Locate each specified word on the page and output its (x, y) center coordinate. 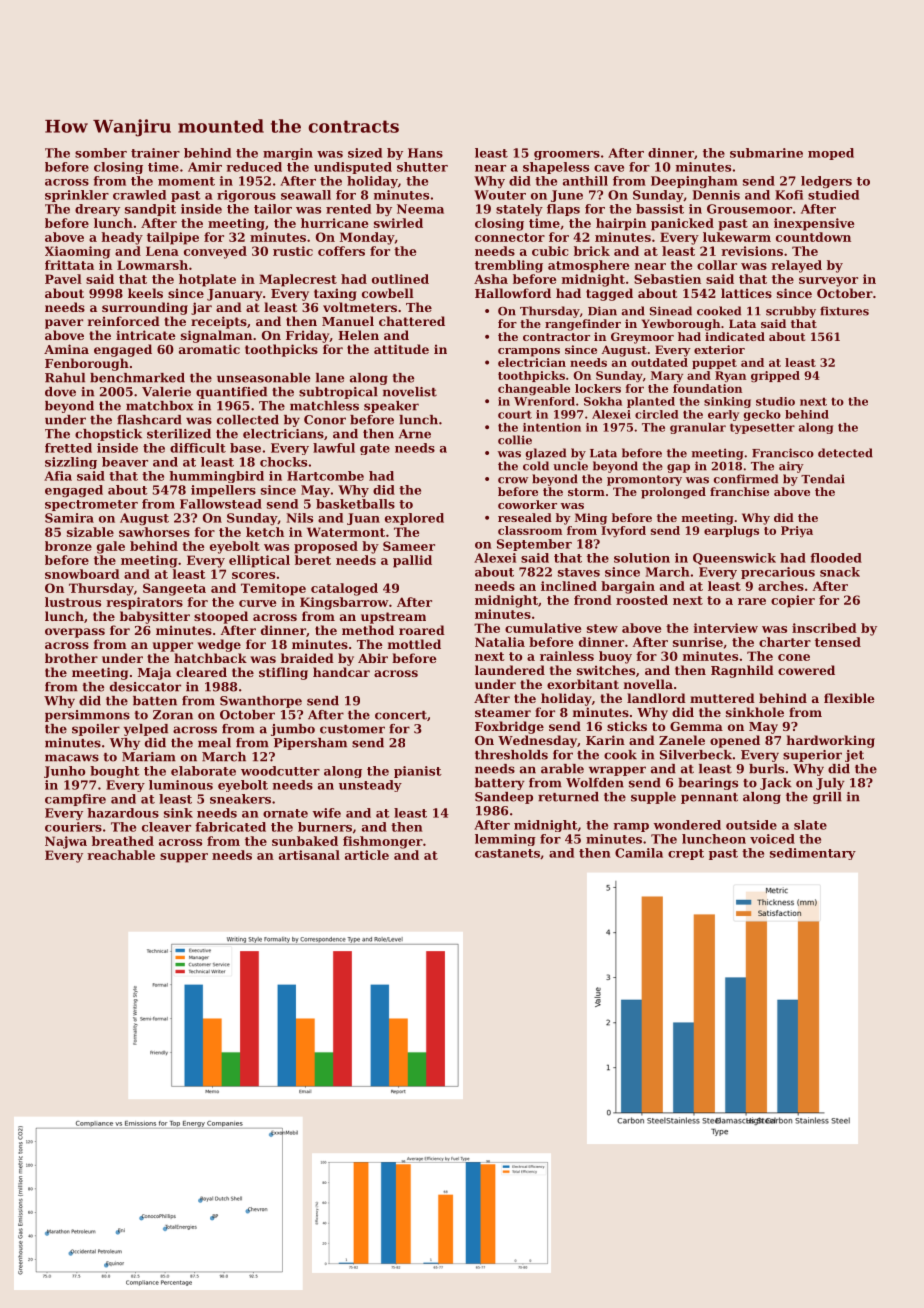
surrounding (145, 308)
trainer (155, 153)
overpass (75, 633)
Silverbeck (696, 755)
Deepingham (694, 182)
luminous (181, 785)
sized (365, 153)
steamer (503, 712)
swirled (398, 223)
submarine (766, 153)
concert (401, 715)
